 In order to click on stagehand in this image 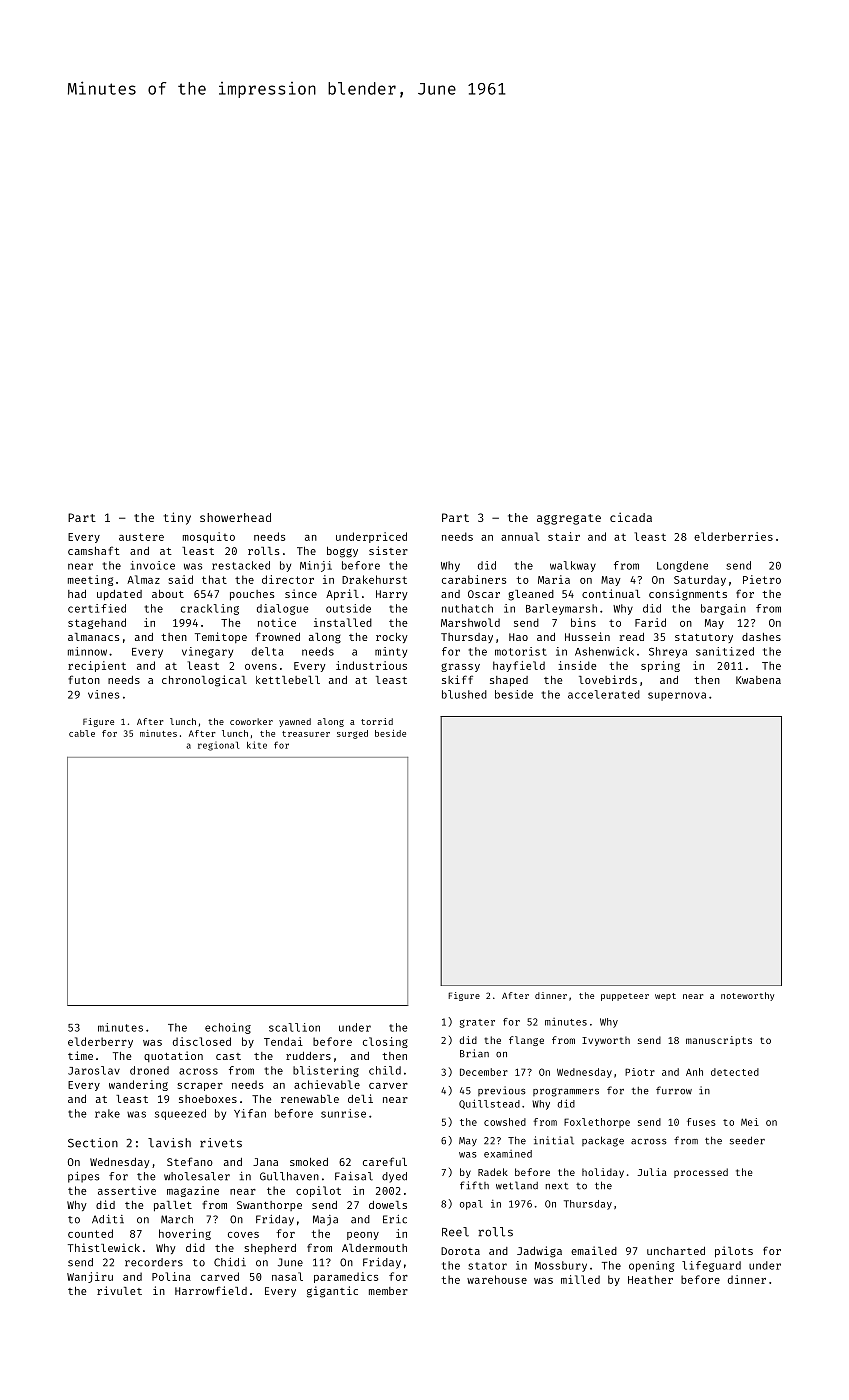, I will do `click(97, 623)`.
